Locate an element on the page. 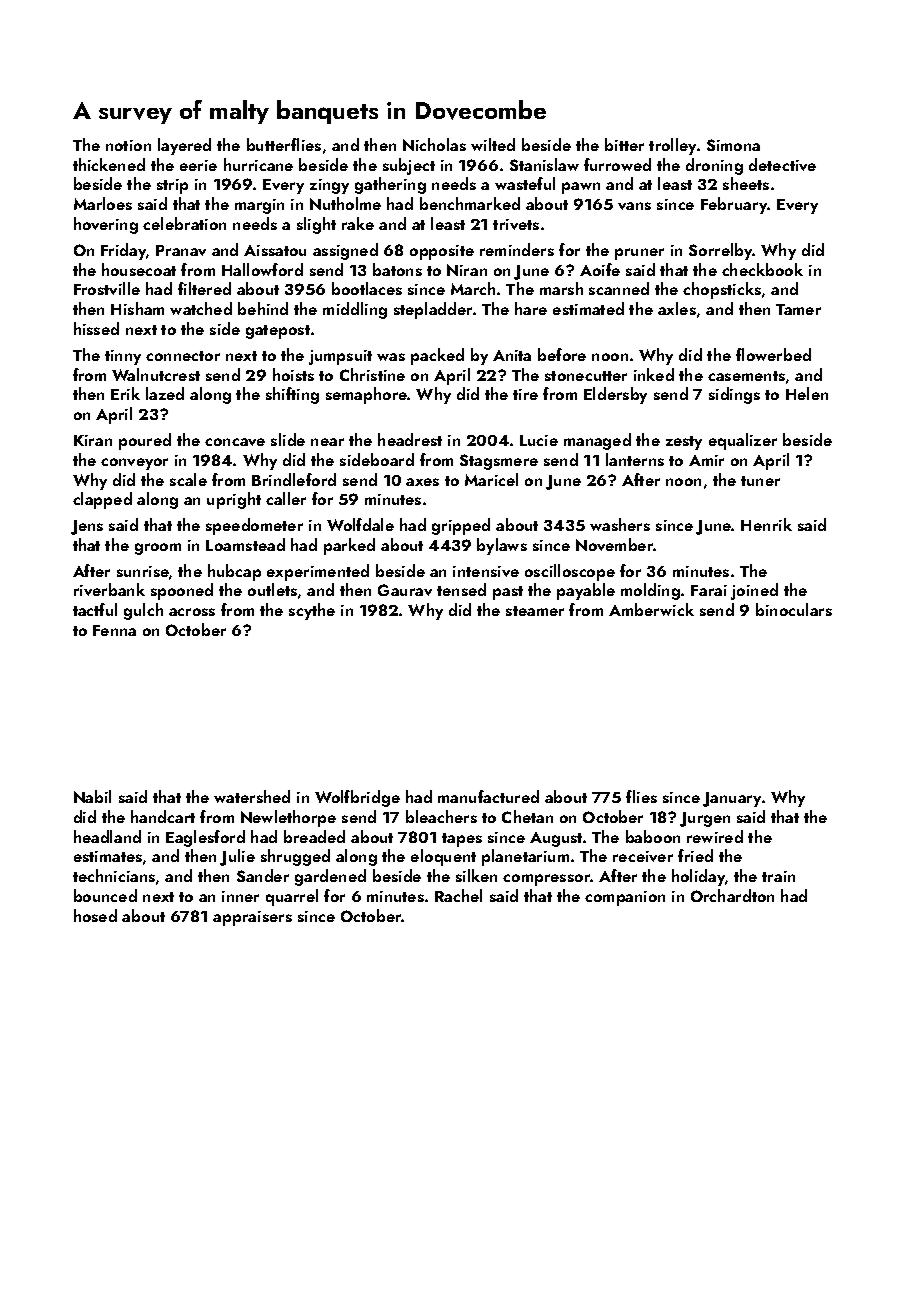 The height and width of the document is (1316, 908). notion is located at coordinates (128, 145).
